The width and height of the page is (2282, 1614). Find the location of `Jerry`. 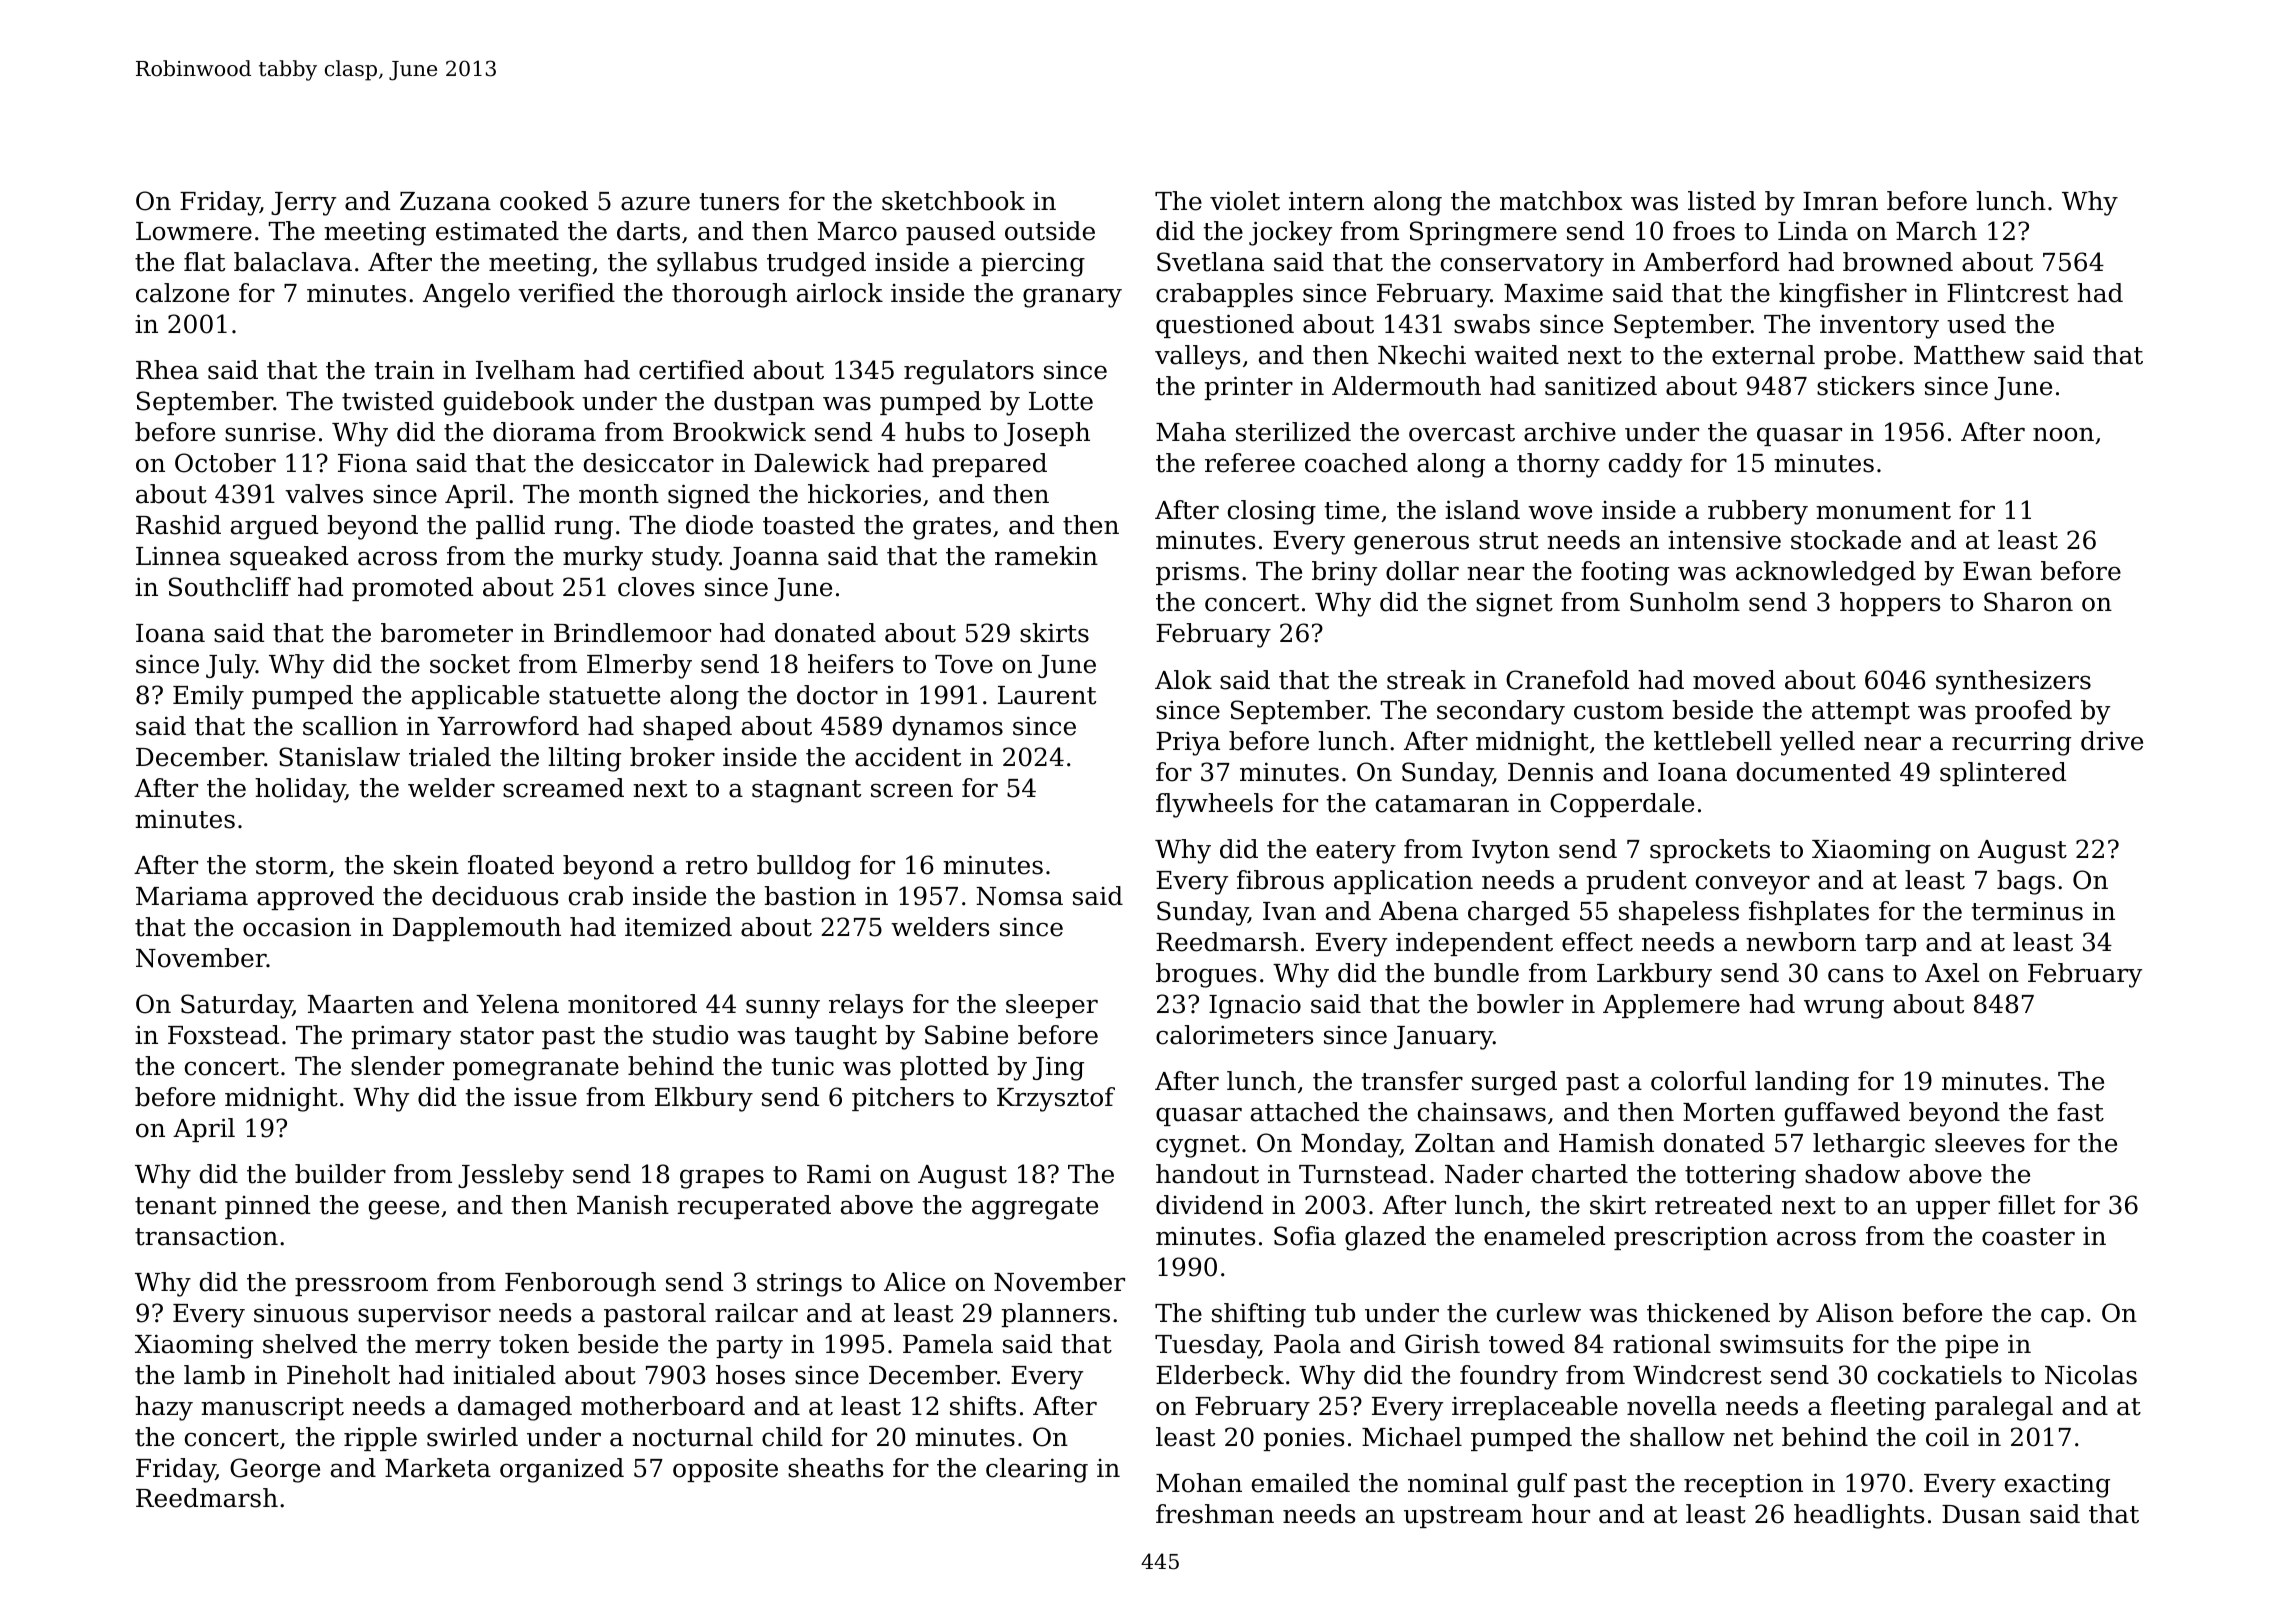

Jerry is located at coordinates (303, 204).
